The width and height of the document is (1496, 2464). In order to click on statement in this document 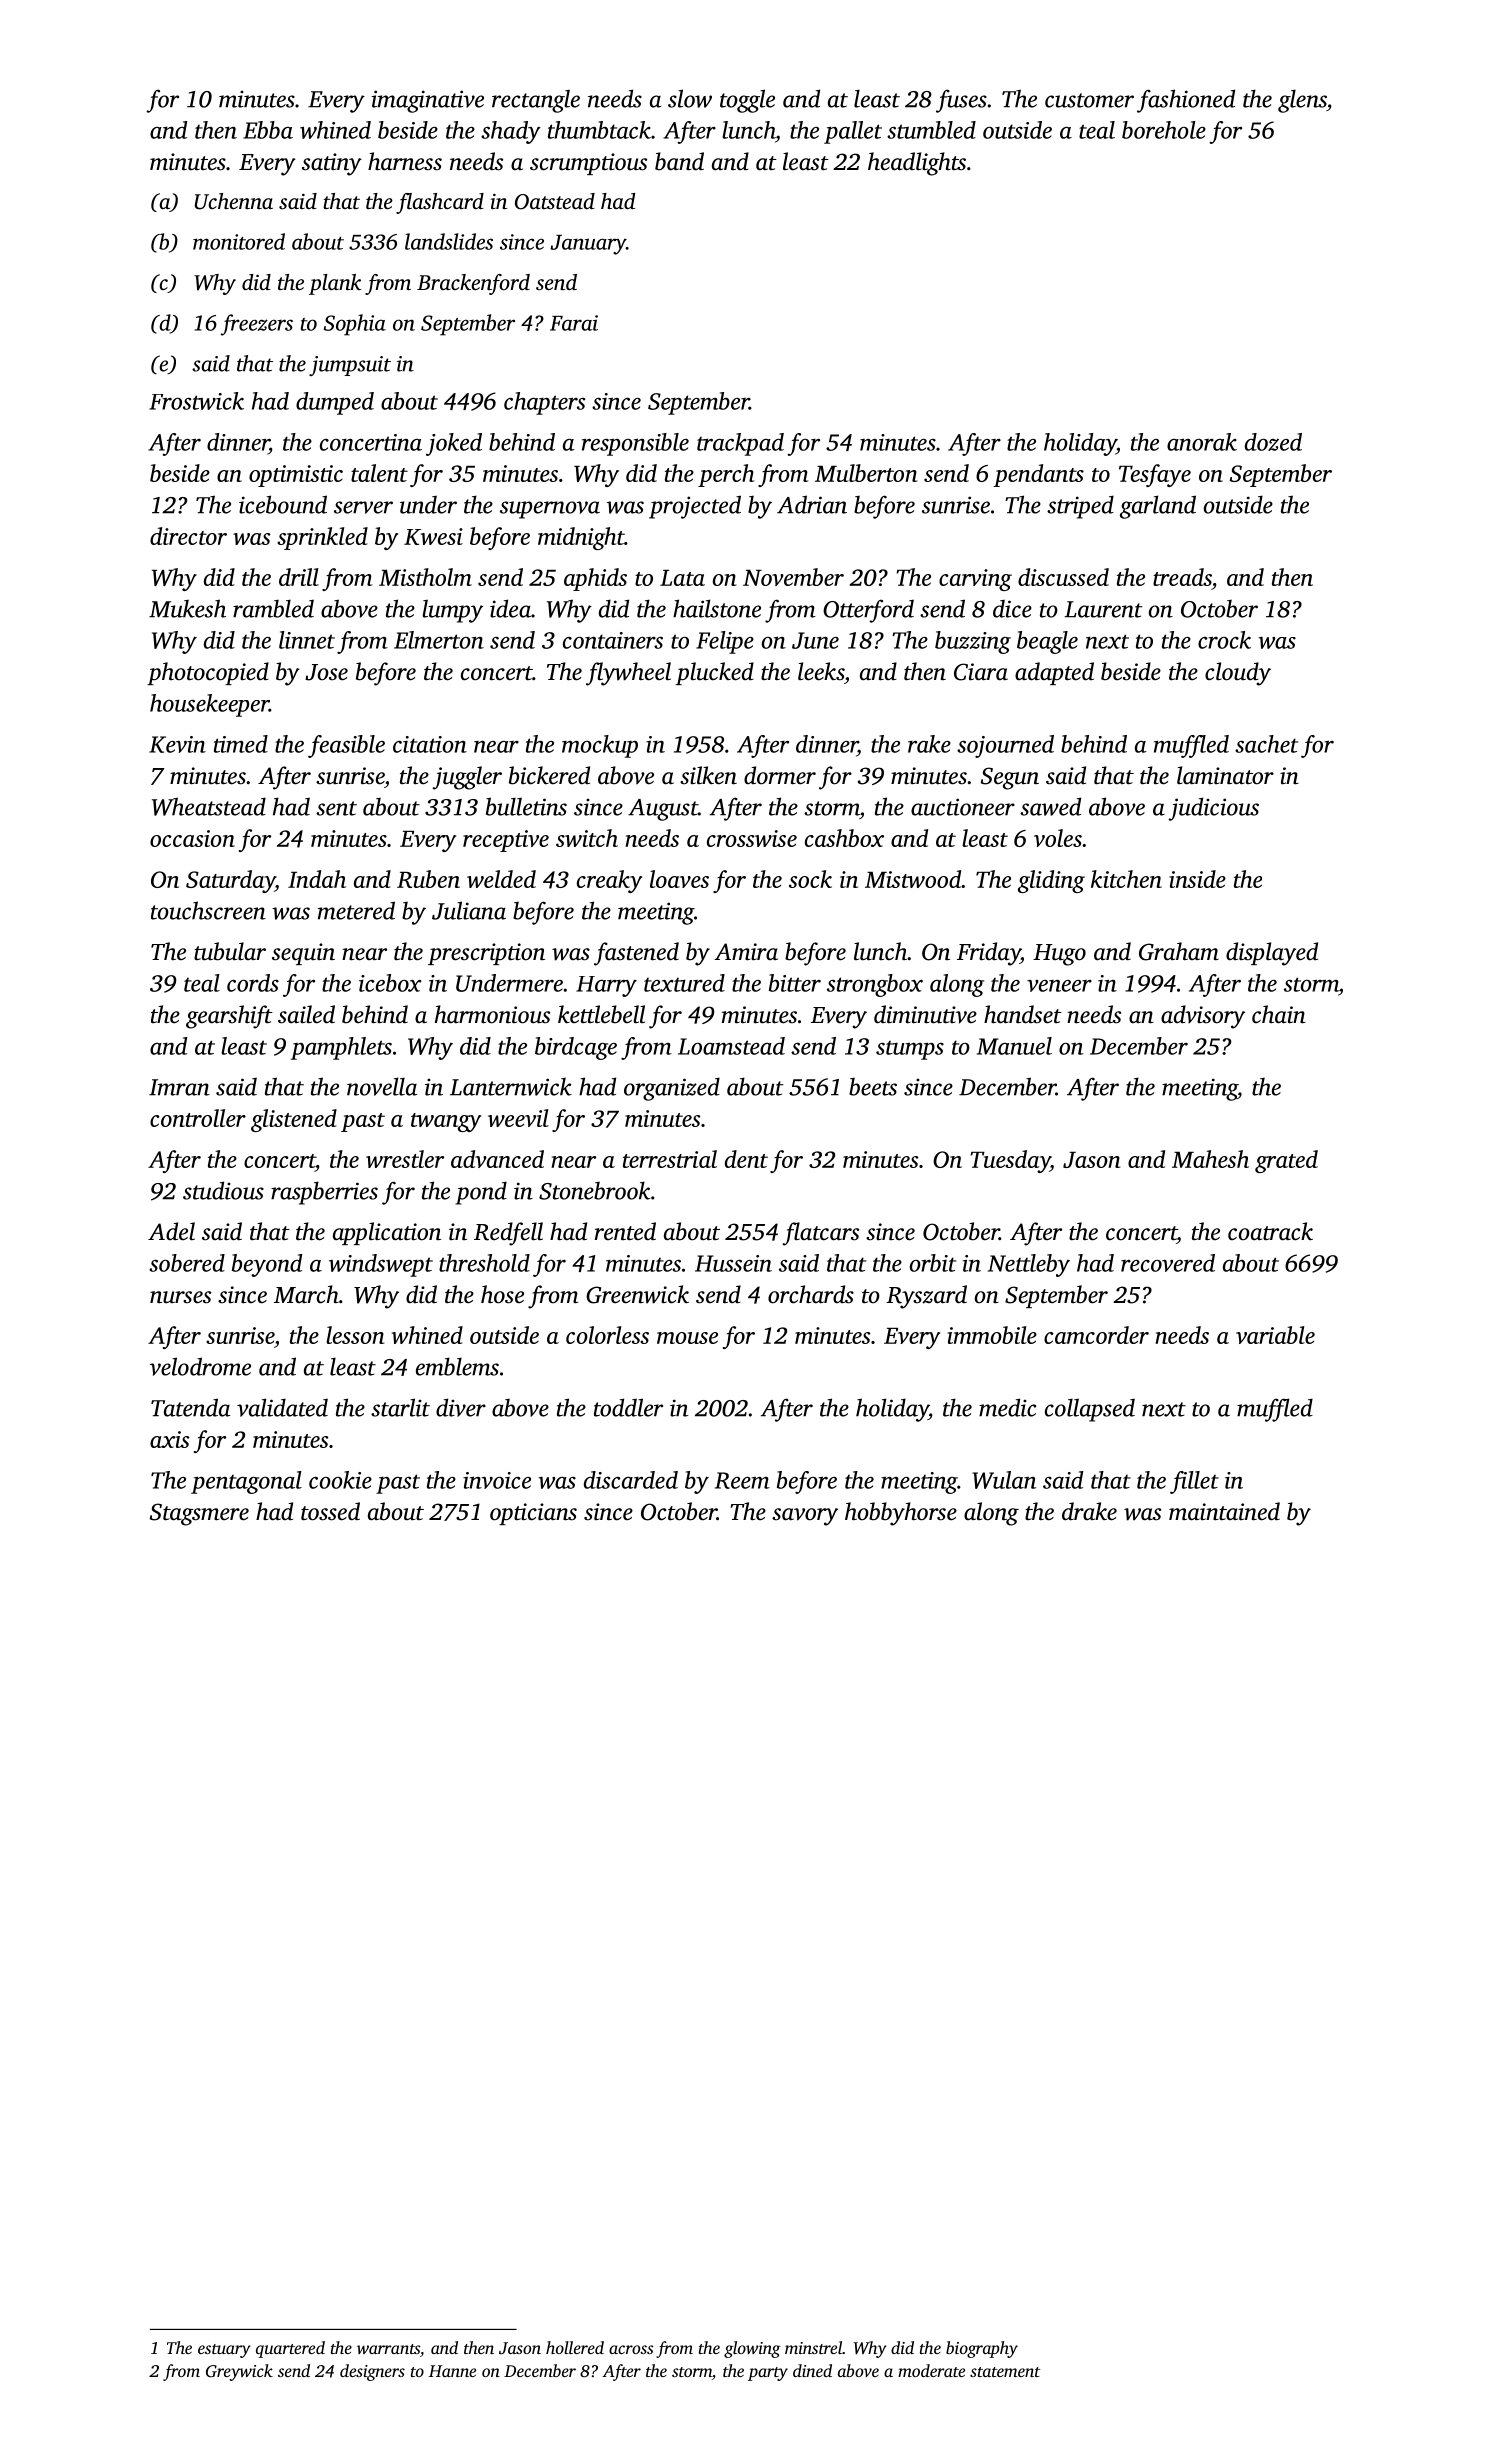, I will do `click(1005, 2372)`.
